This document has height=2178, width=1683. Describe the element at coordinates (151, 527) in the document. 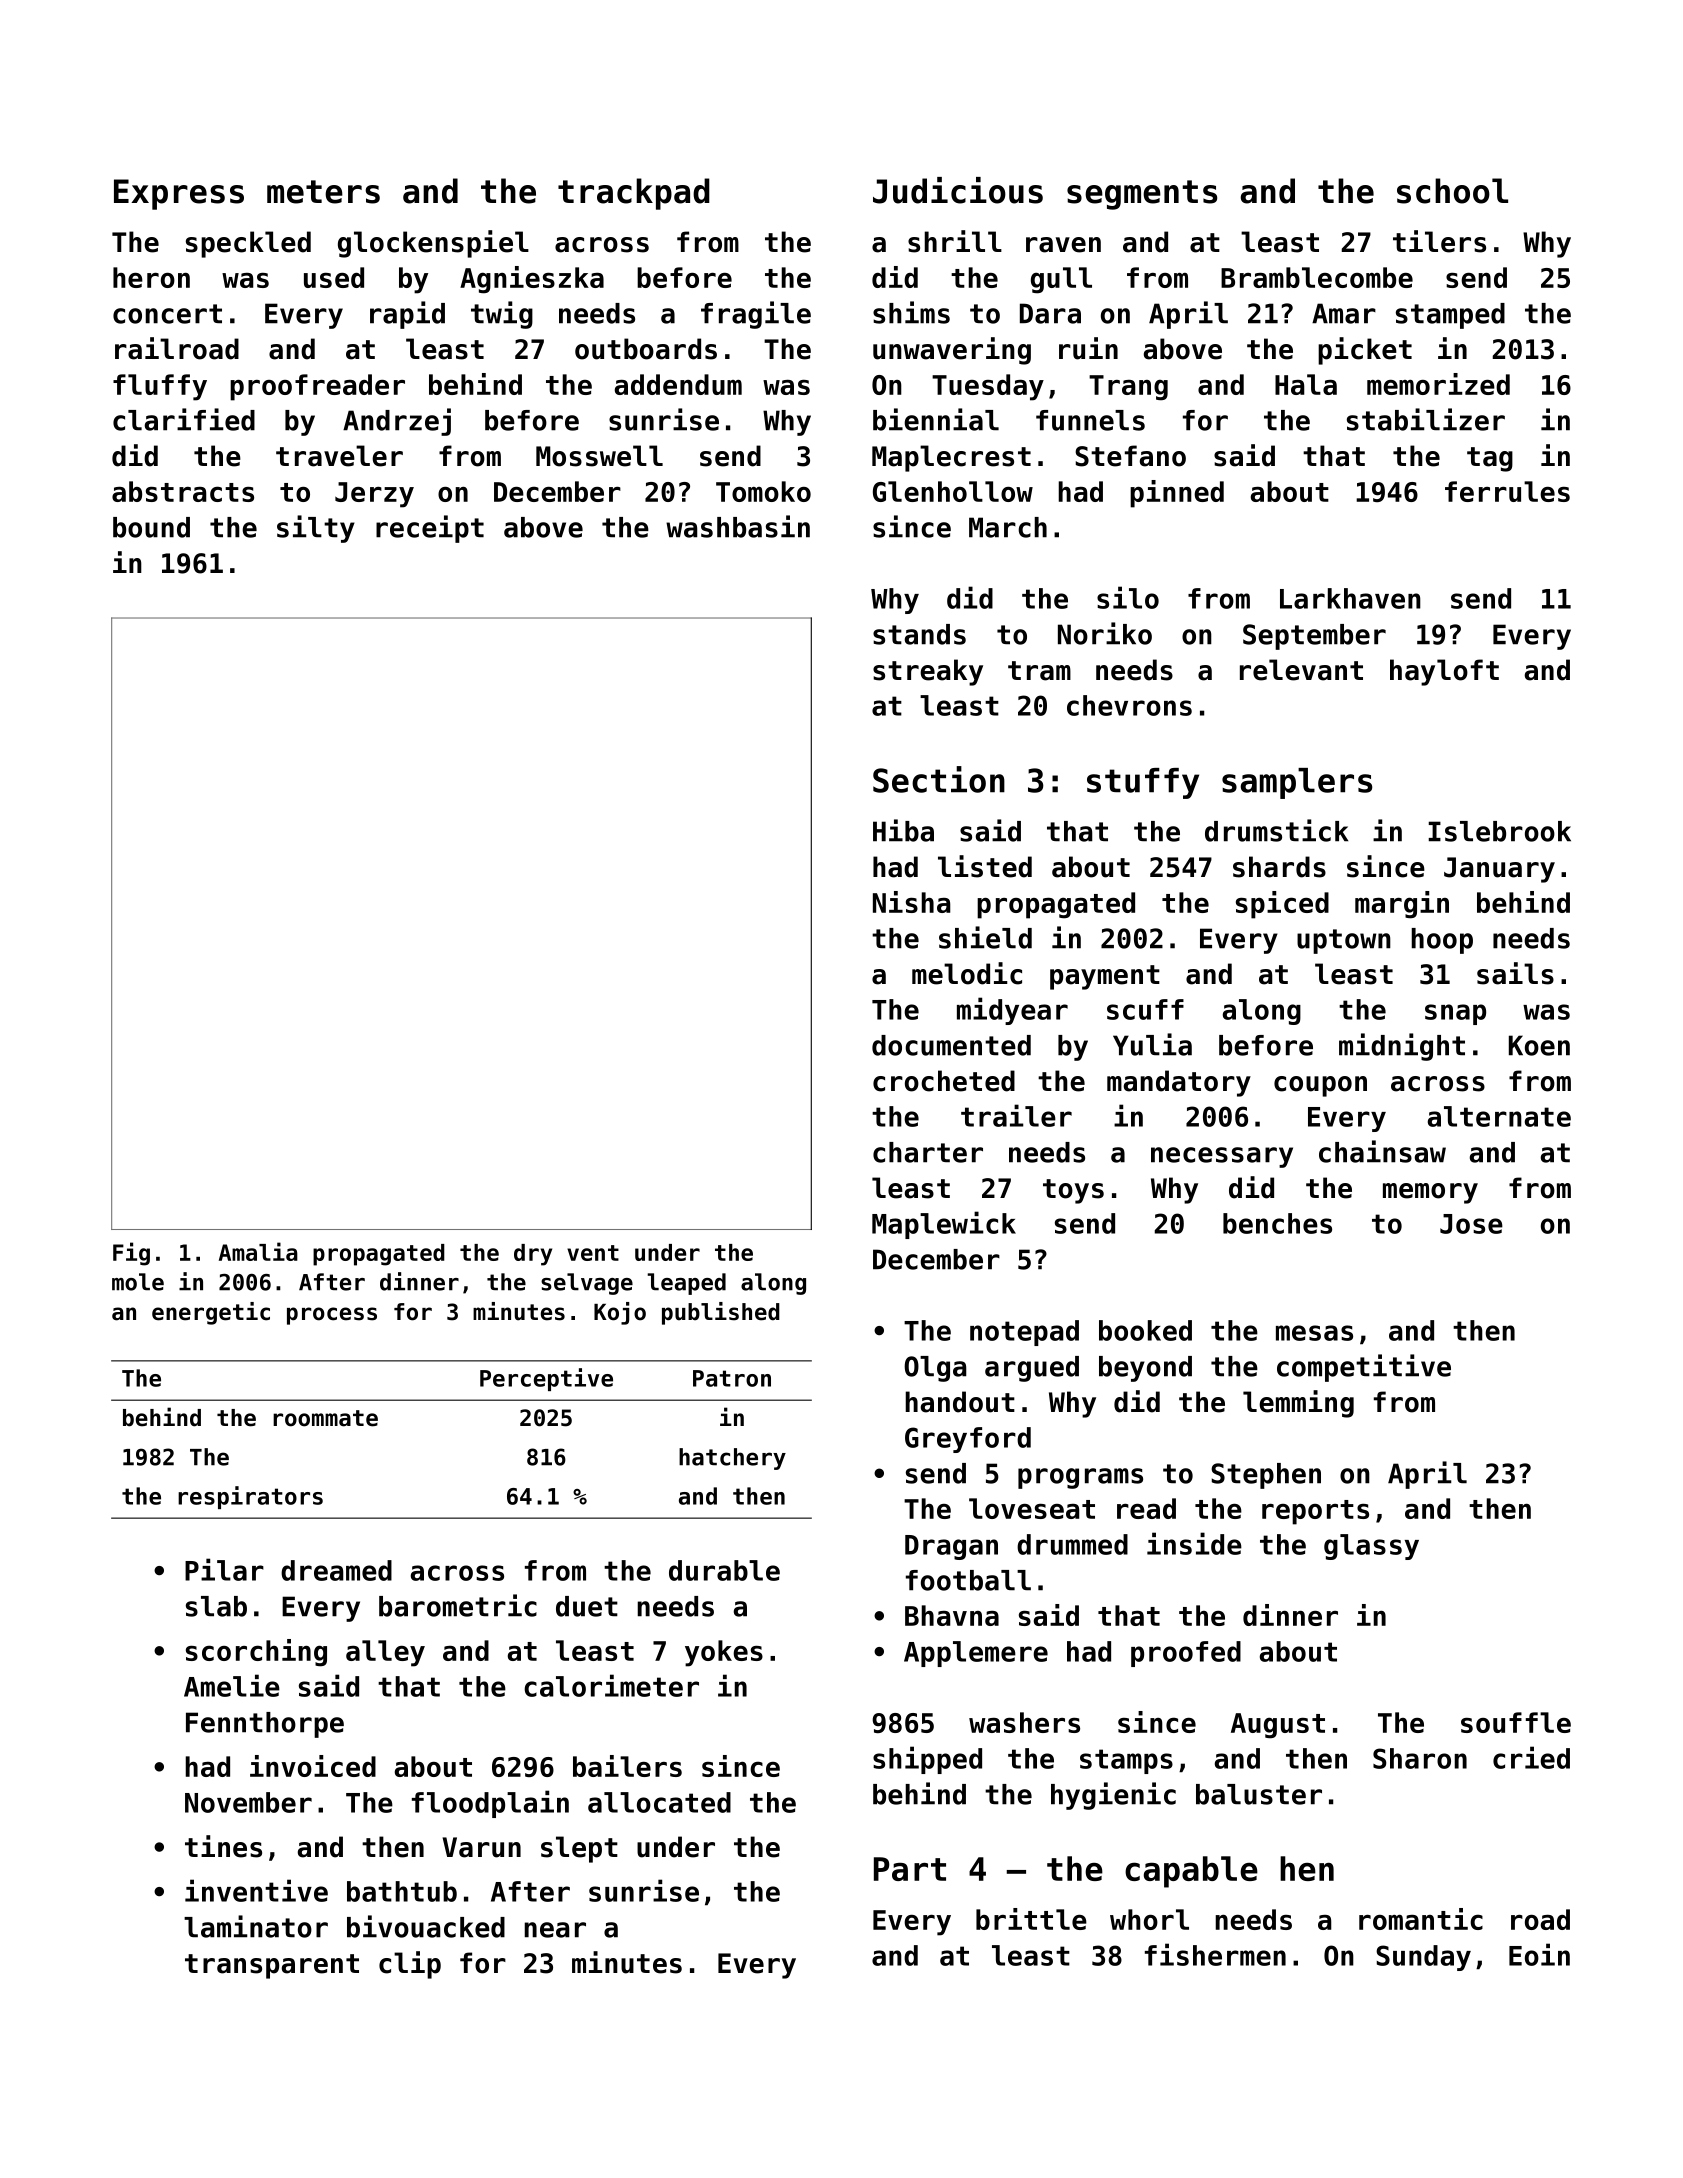

I see `bound` at that location.
